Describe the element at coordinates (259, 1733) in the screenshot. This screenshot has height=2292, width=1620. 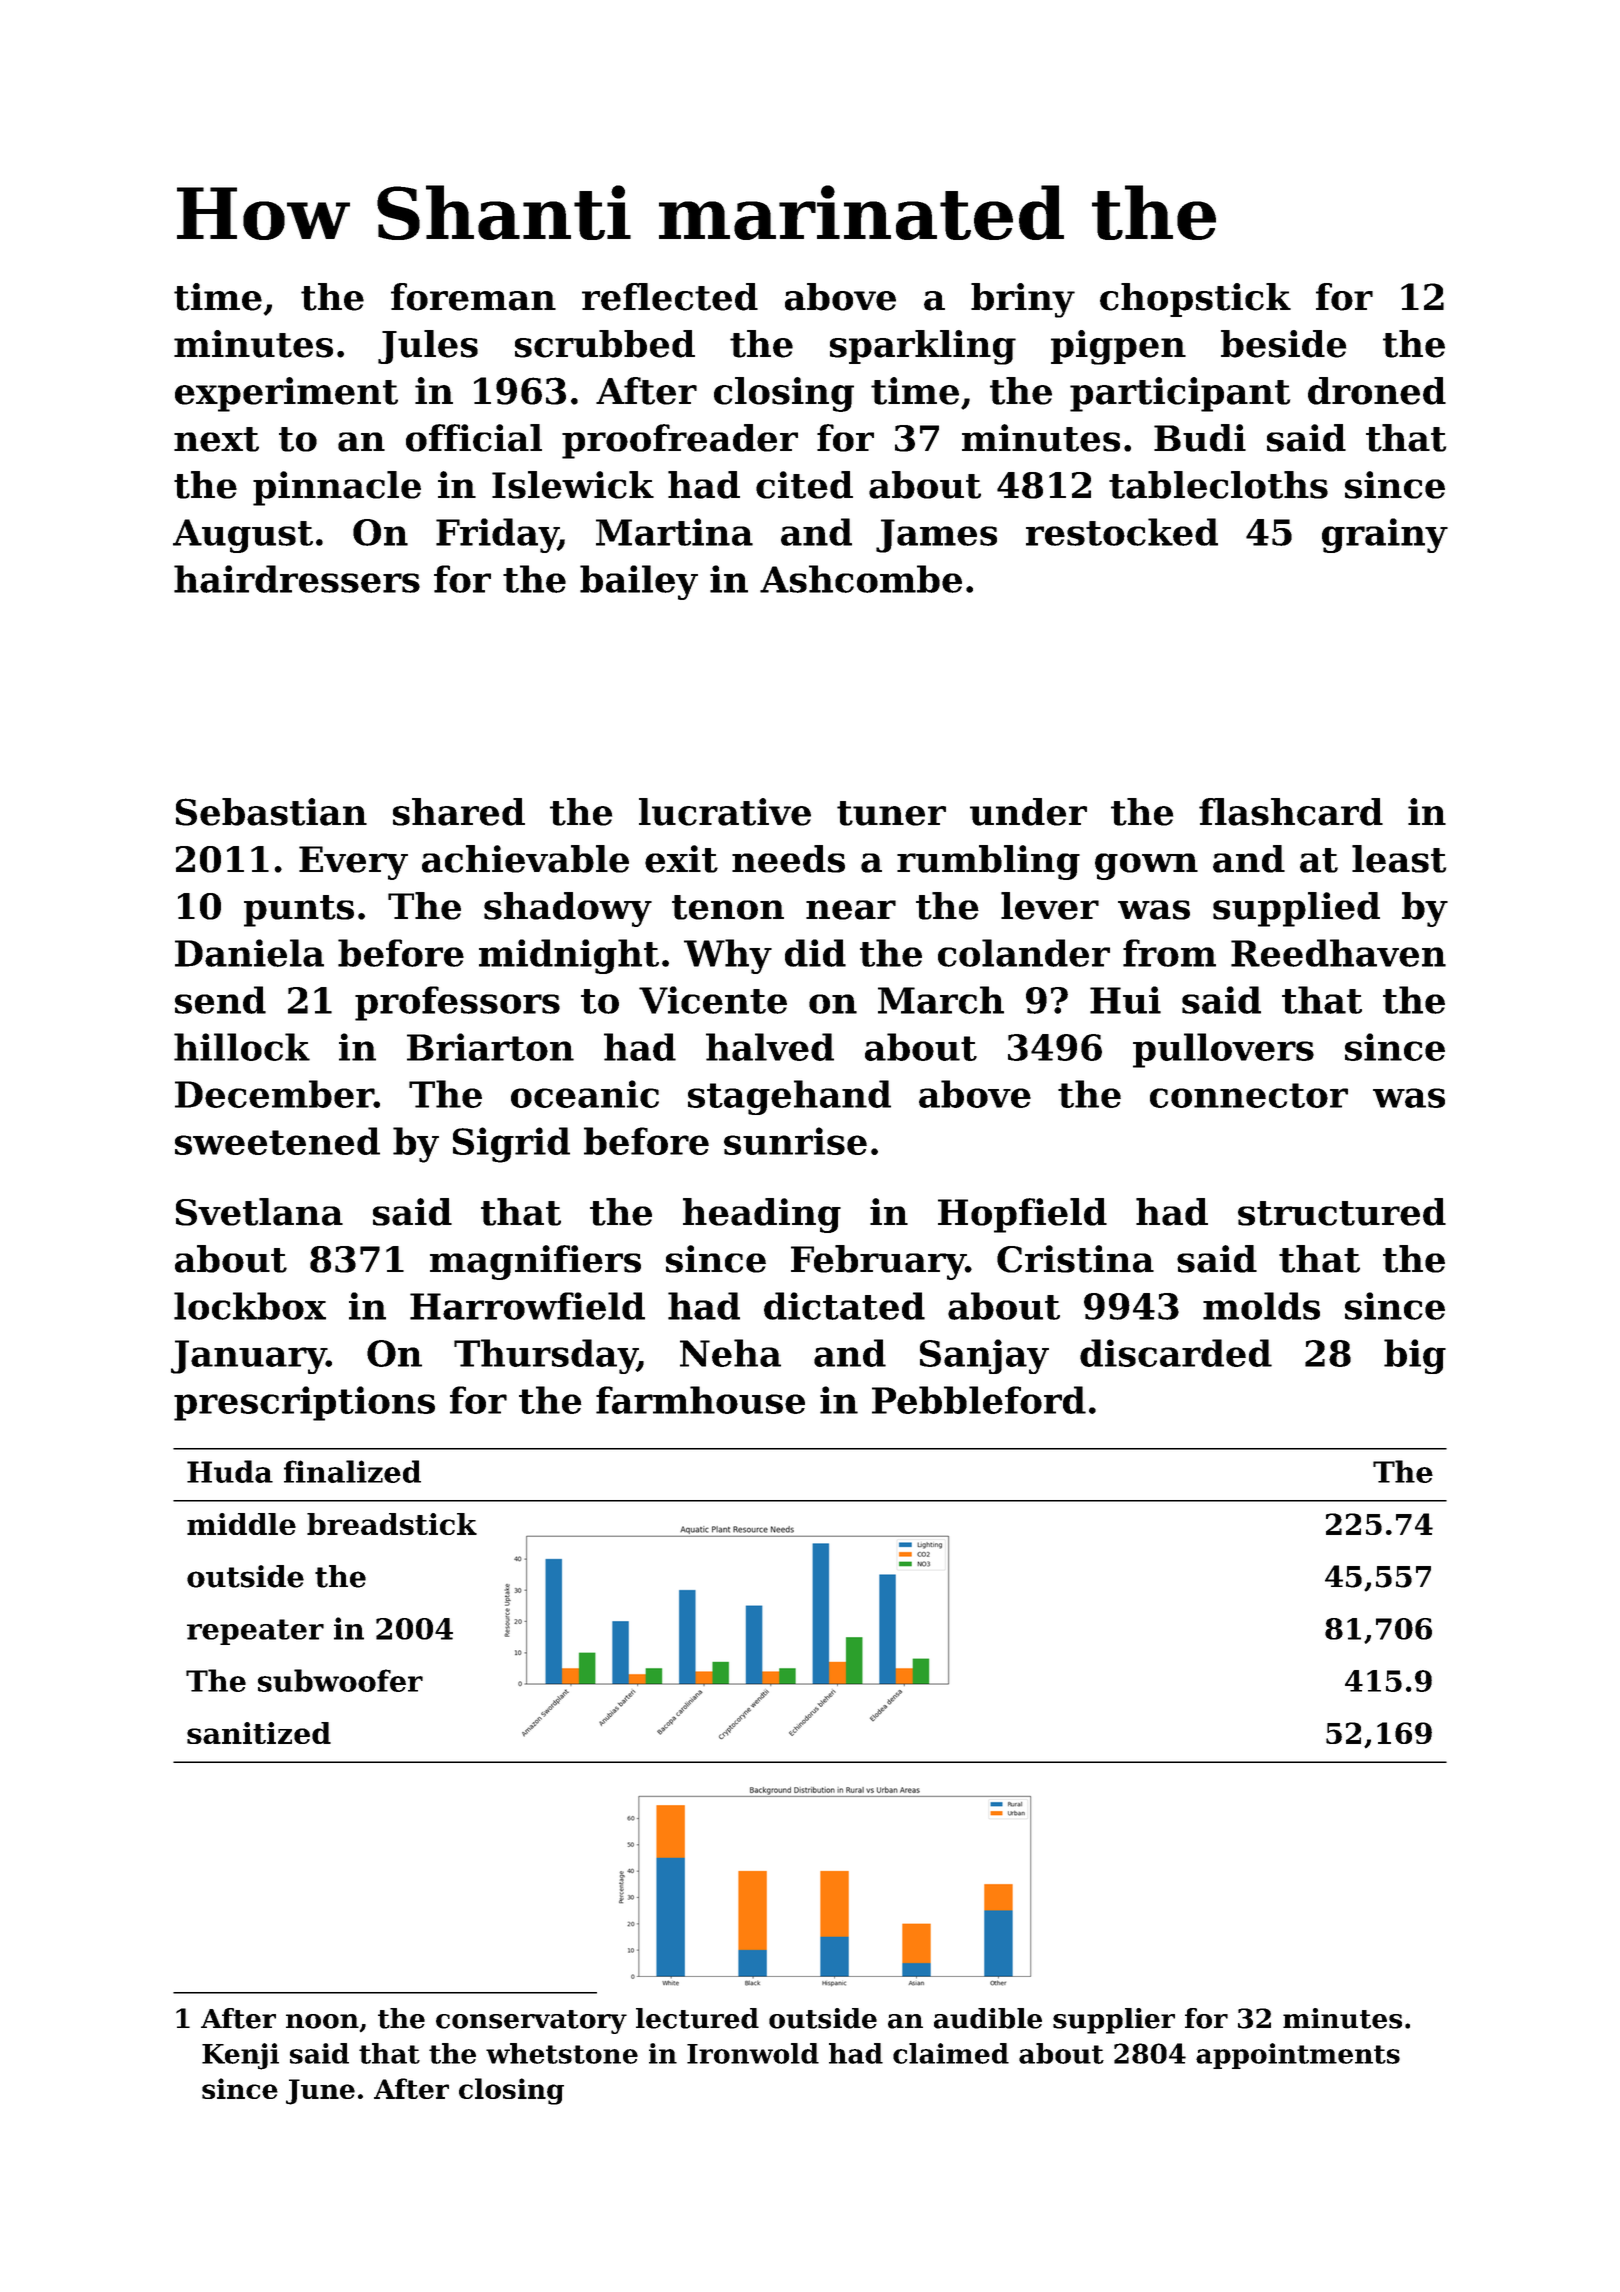
I see `sanitized` at that location.
